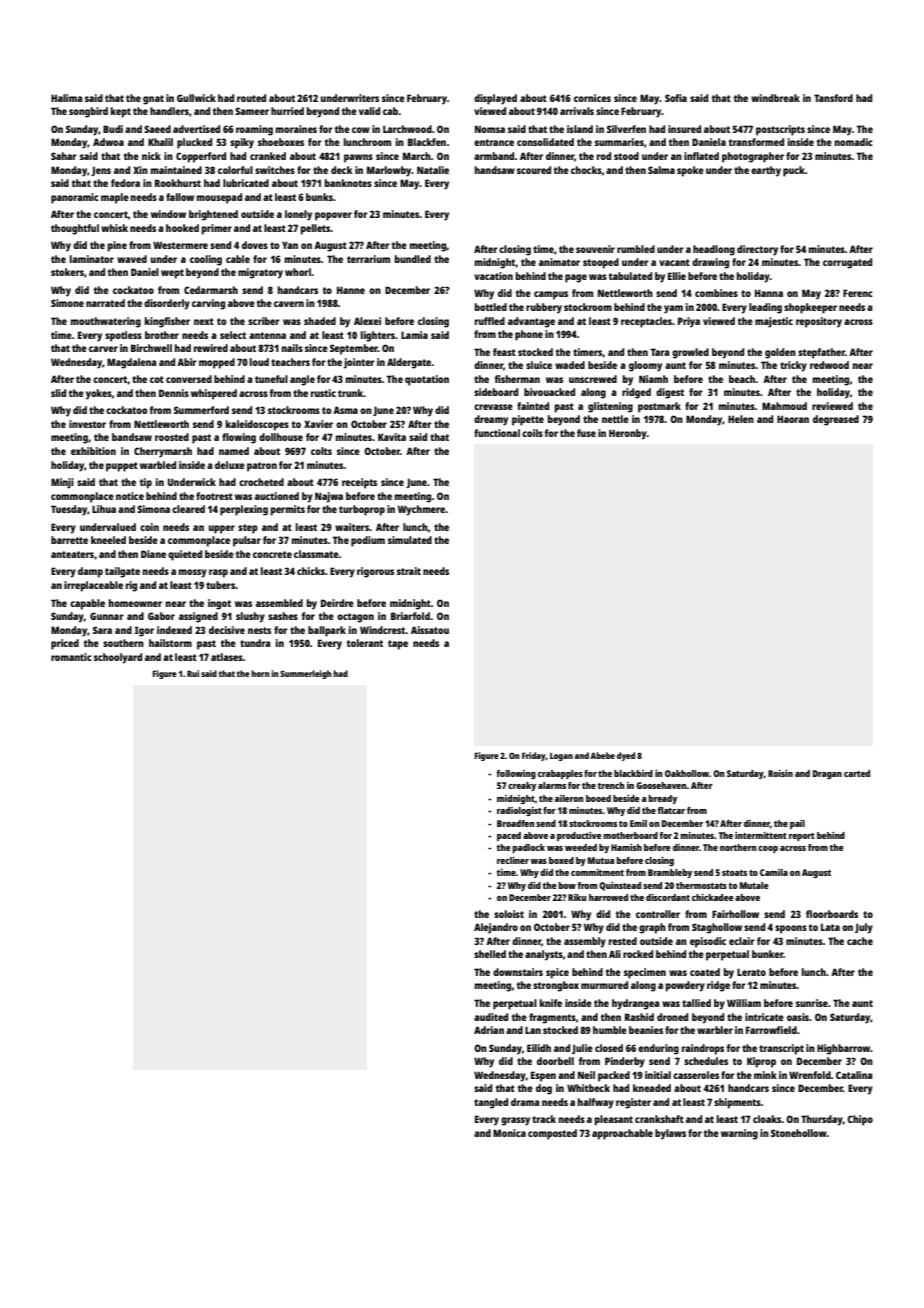 The image size is (924, 1308). What do you see at coordinates (509, 836) in the page?
I see `paced` at bounding box center [509, 836].
